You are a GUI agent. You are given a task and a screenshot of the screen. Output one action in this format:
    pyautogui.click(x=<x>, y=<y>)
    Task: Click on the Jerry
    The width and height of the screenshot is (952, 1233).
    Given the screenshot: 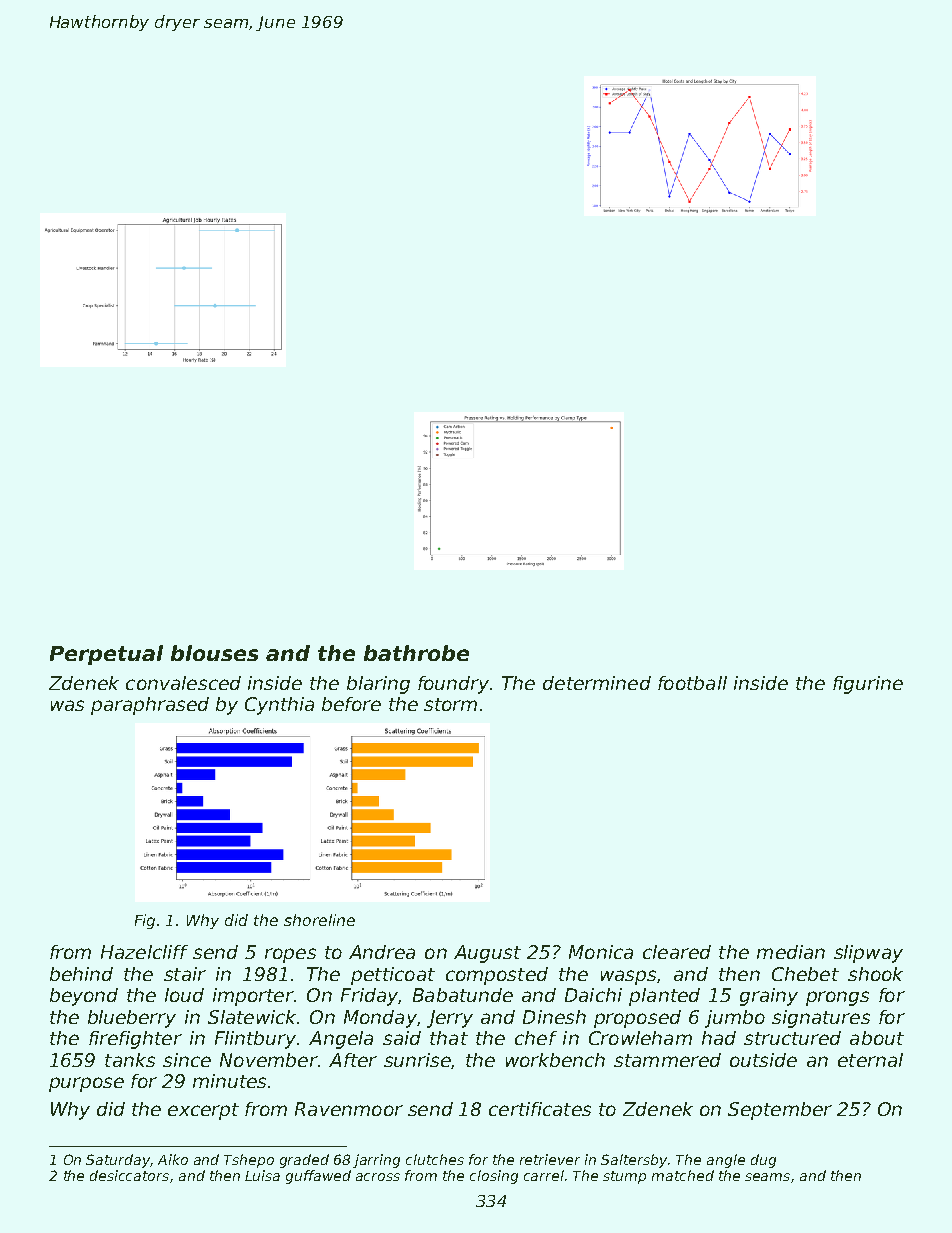 What is the action you would take?
    pyautogui.click(x=450, y=1019)
